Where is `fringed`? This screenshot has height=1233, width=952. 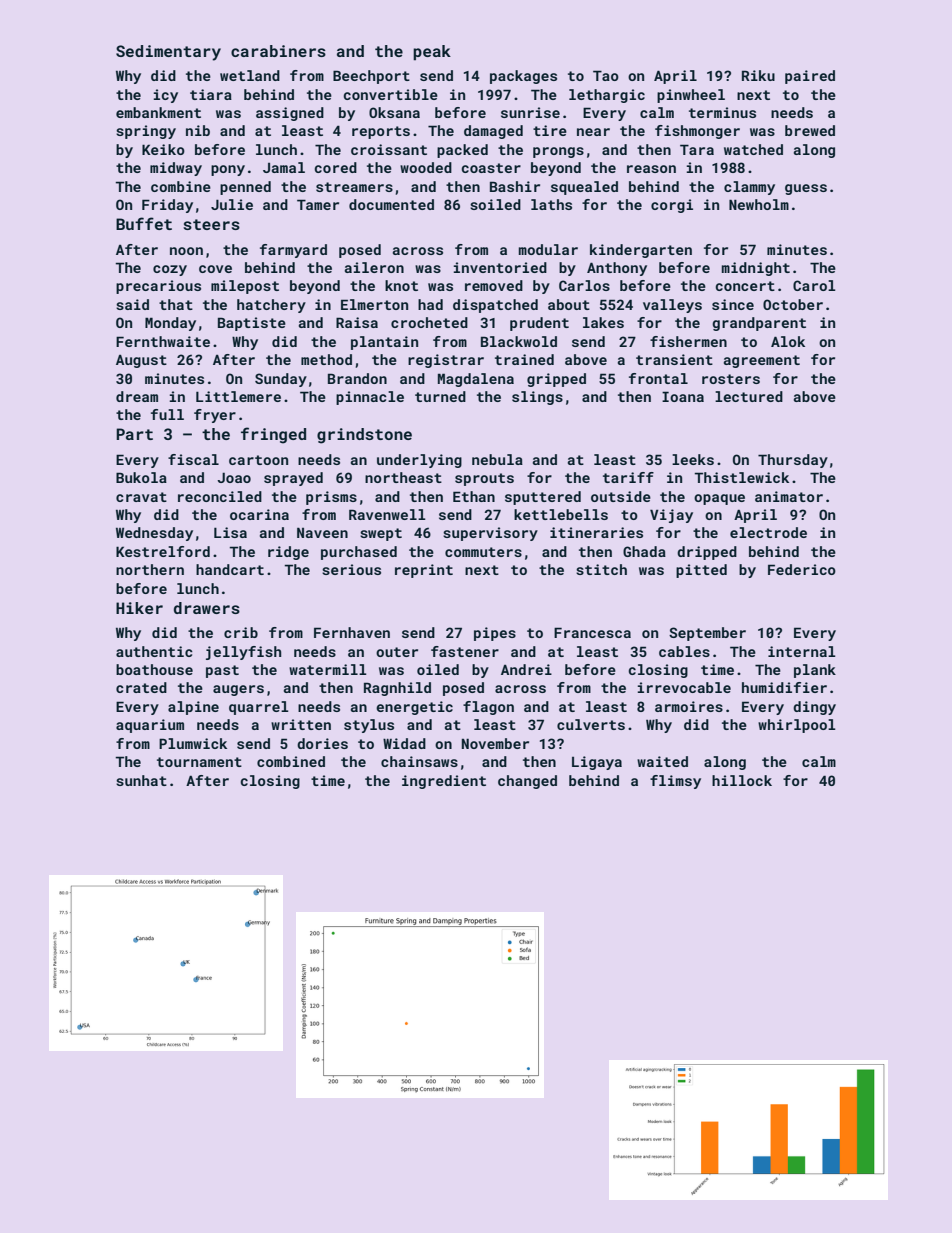 fringed is located at coordinates (273, 435).
